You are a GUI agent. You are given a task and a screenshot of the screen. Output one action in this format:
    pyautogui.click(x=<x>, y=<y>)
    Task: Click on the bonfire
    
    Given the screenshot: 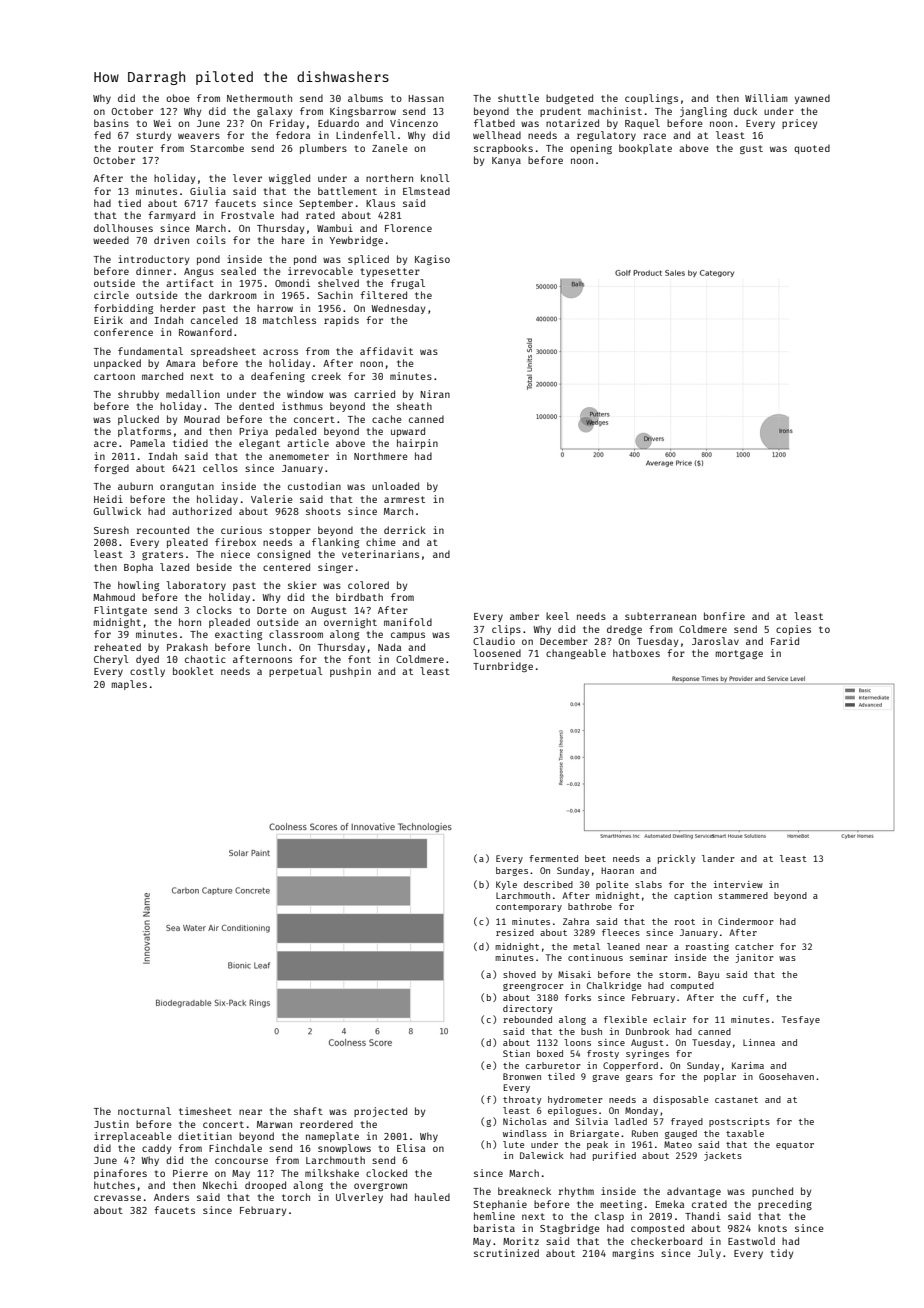 What is the action you would take?
    pyautogui.click(x=724, y=616)
